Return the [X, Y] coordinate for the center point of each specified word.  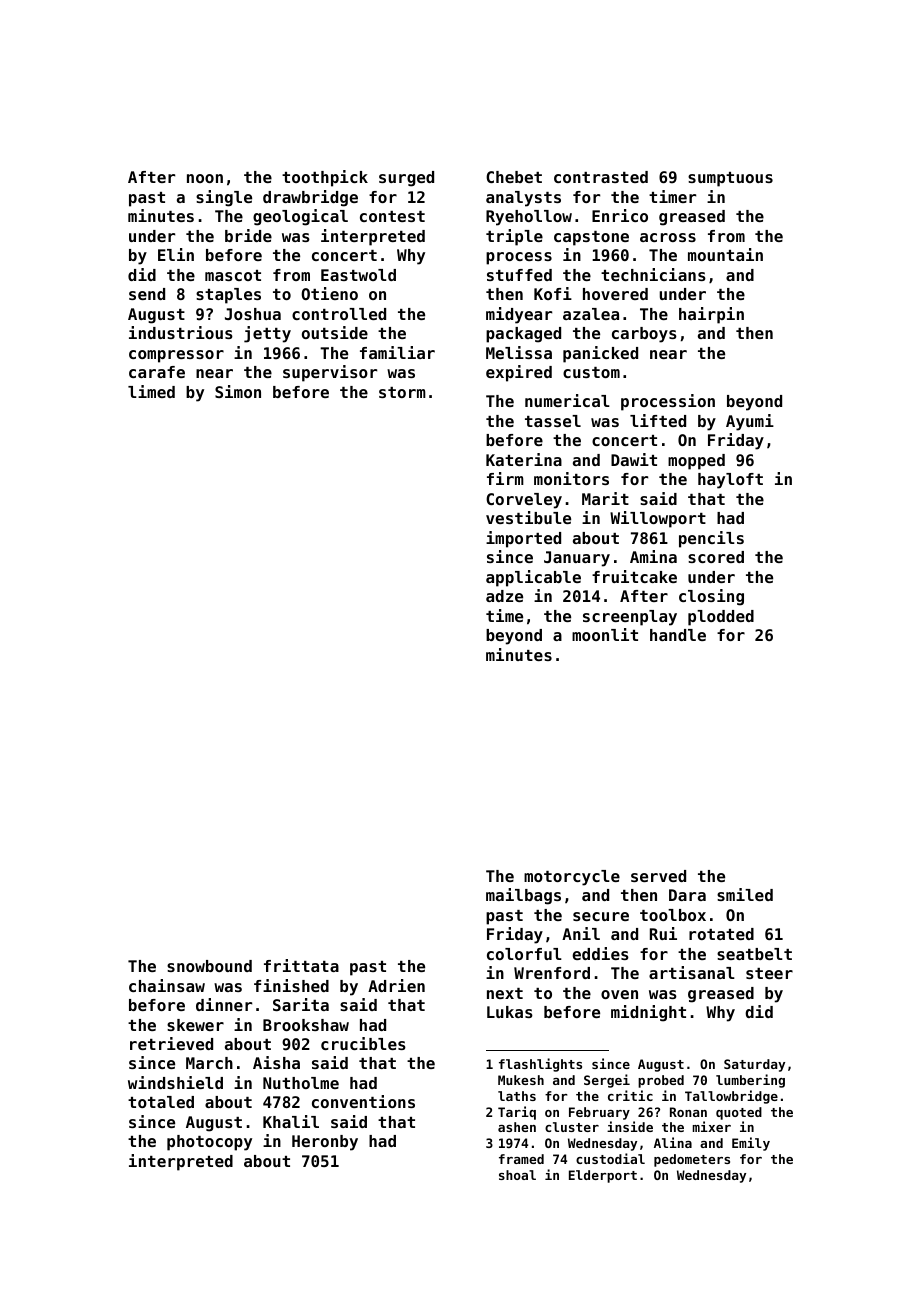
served [658, 876]
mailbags [523, 896]
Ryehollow [529, 218]
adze [504, 596]
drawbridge [310, 198]
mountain [725, 254]
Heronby [325, 1143]
